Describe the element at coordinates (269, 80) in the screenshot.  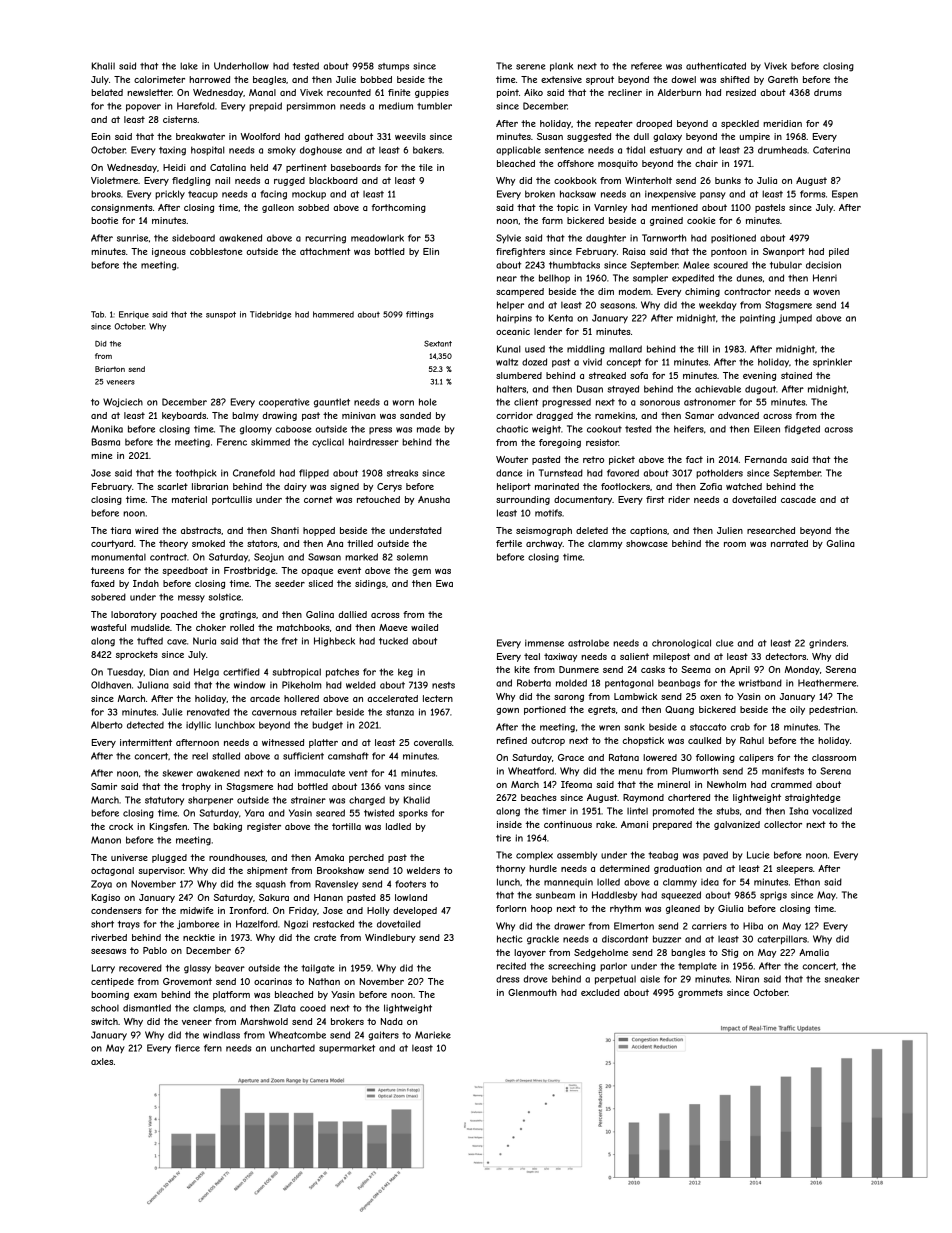
I see `beagles` at that location.
